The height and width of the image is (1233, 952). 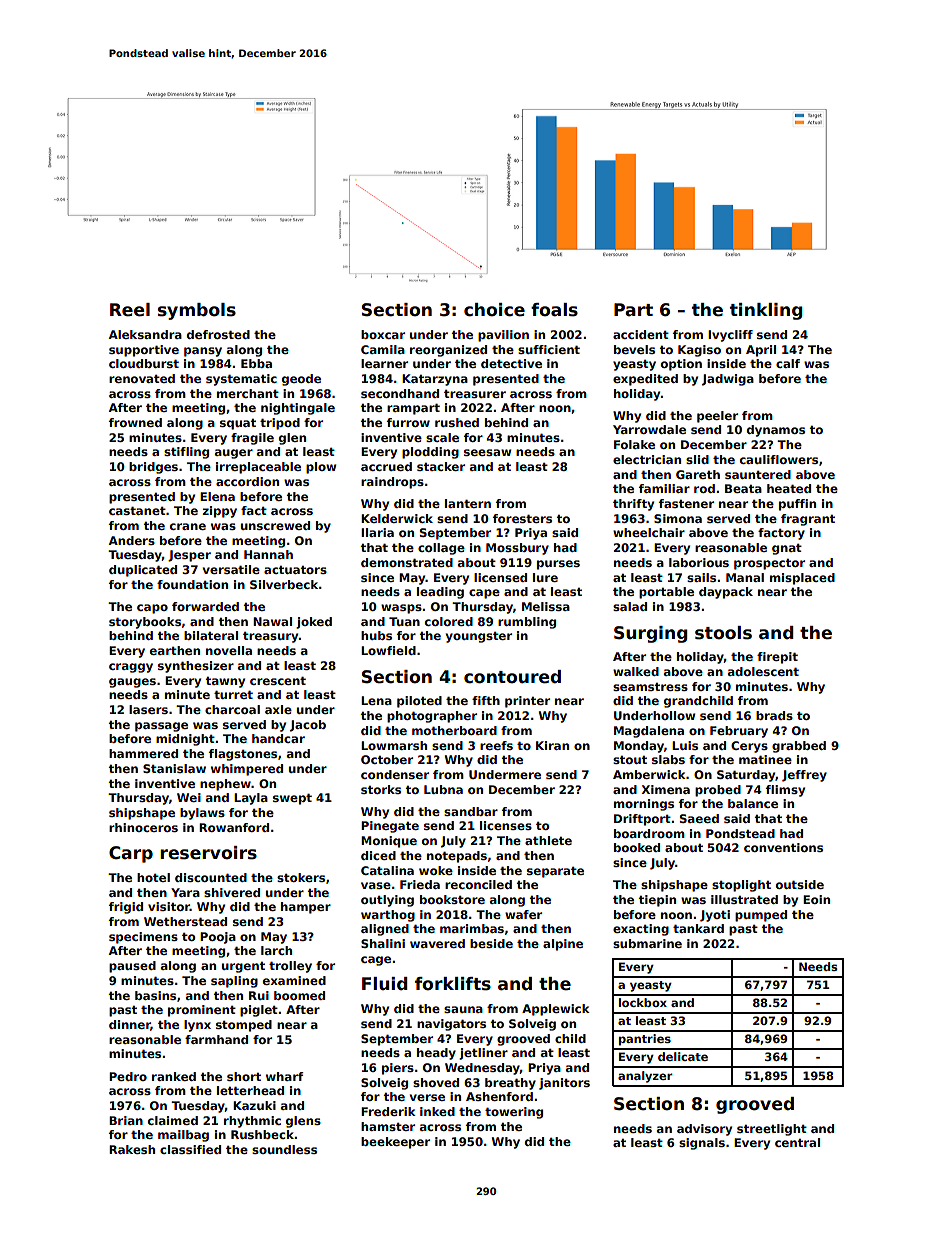 I want to click on Beata, so click(x=743, y=488).
